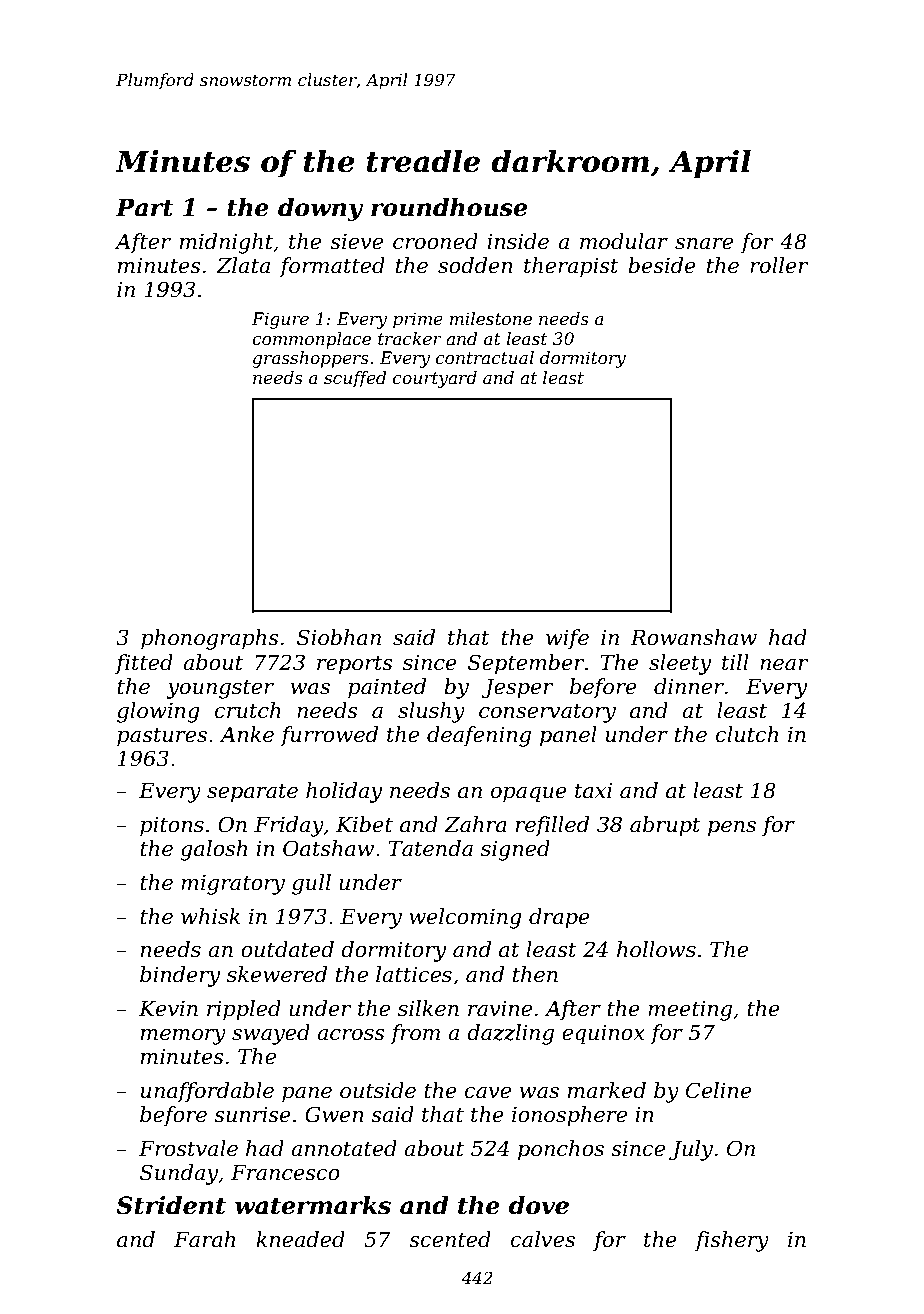  What do you see at coordinates (567, 639) in the screenshot?
I see `wife` at bounding box center [567, 639].
